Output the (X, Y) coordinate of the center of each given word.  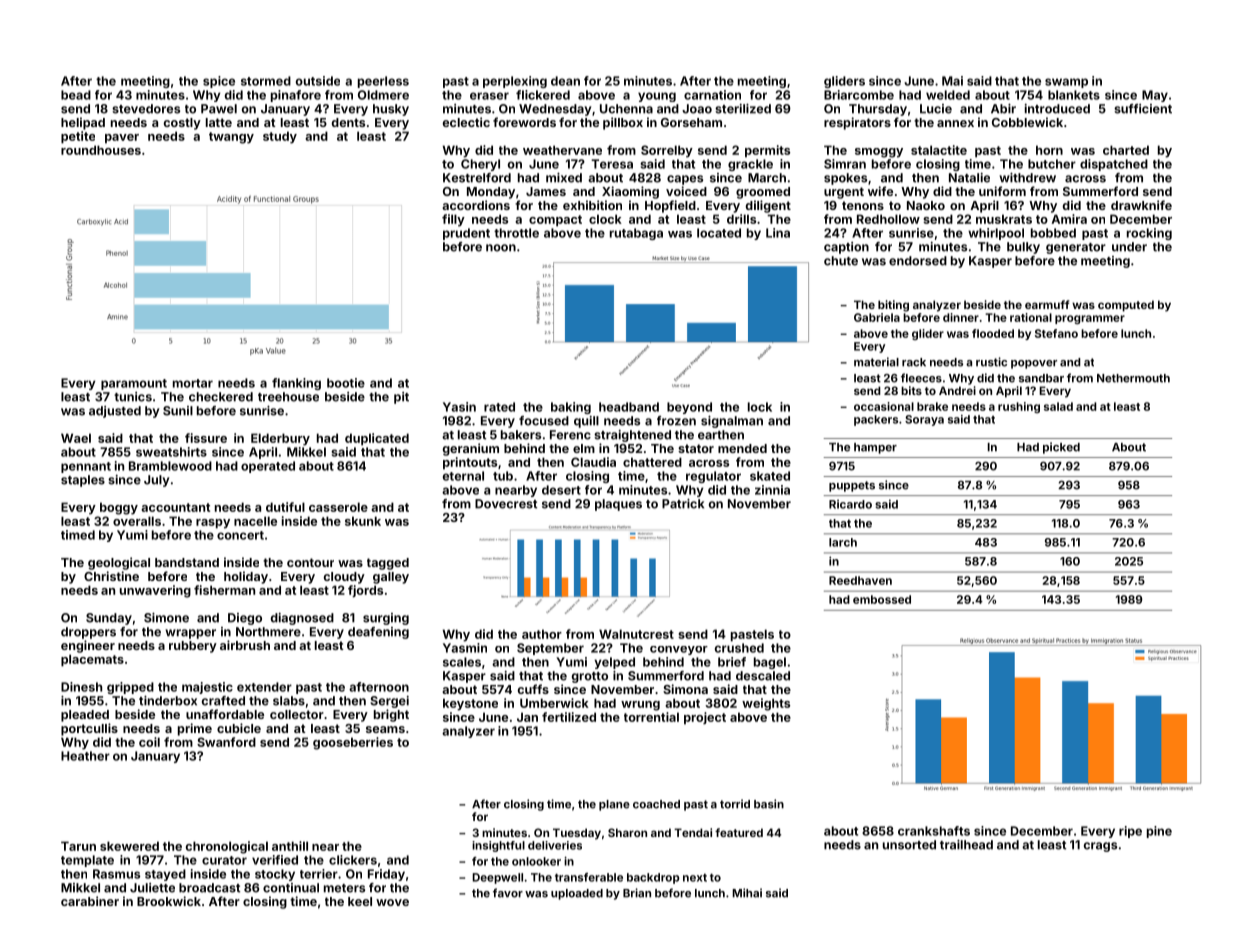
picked (1061, 448)
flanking (296, 384)
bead (76, 95)
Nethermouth (1133, 378)
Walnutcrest (636, 634)
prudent (466, 234)
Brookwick (169, 901)
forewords (524, 122)
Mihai (747, 893)
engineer (88, 646)
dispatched (1114, 165)
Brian (637, 893)
